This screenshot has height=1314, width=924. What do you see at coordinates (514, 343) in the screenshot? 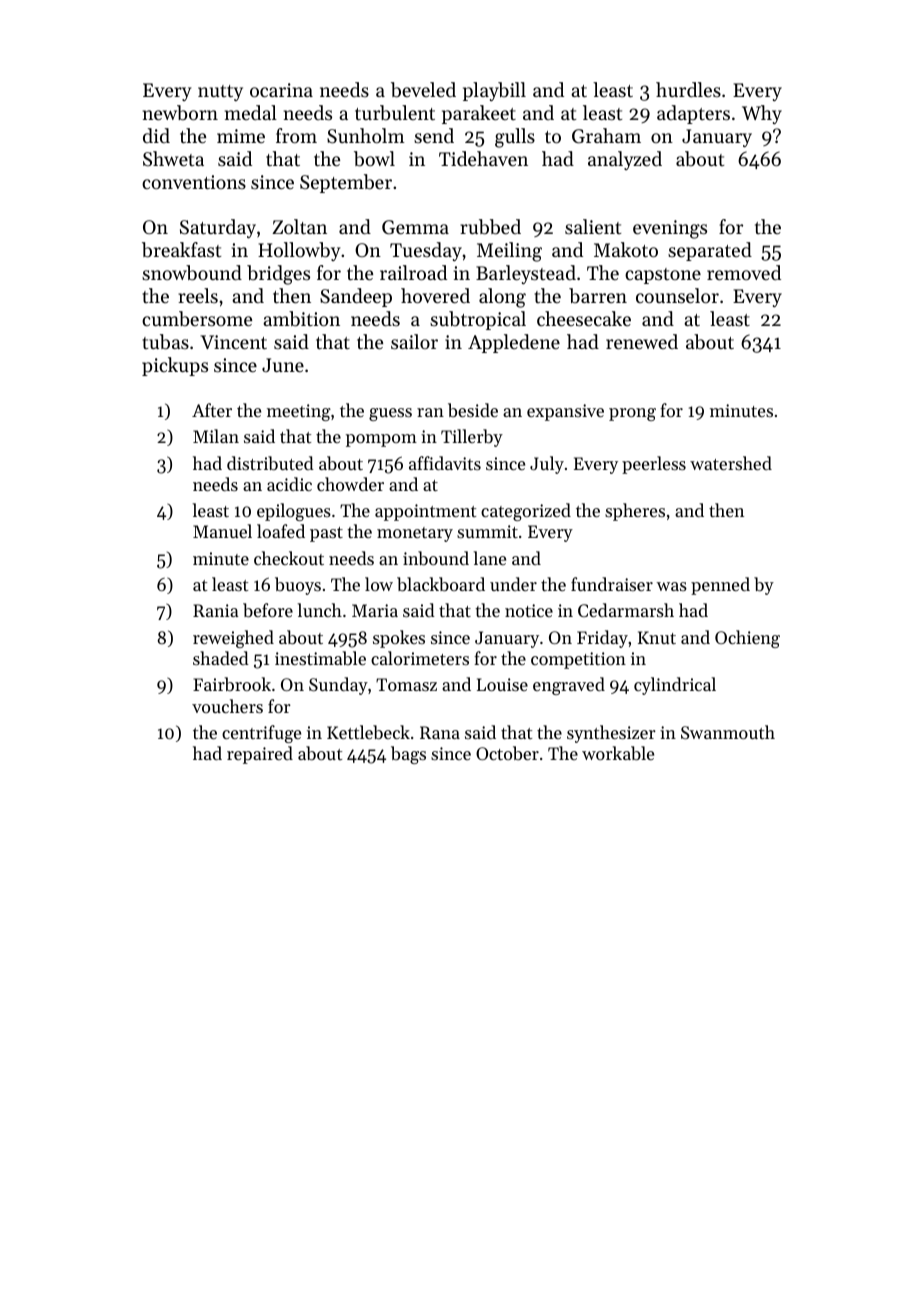
I see `Appledene` at bounding box center [514, 343].
